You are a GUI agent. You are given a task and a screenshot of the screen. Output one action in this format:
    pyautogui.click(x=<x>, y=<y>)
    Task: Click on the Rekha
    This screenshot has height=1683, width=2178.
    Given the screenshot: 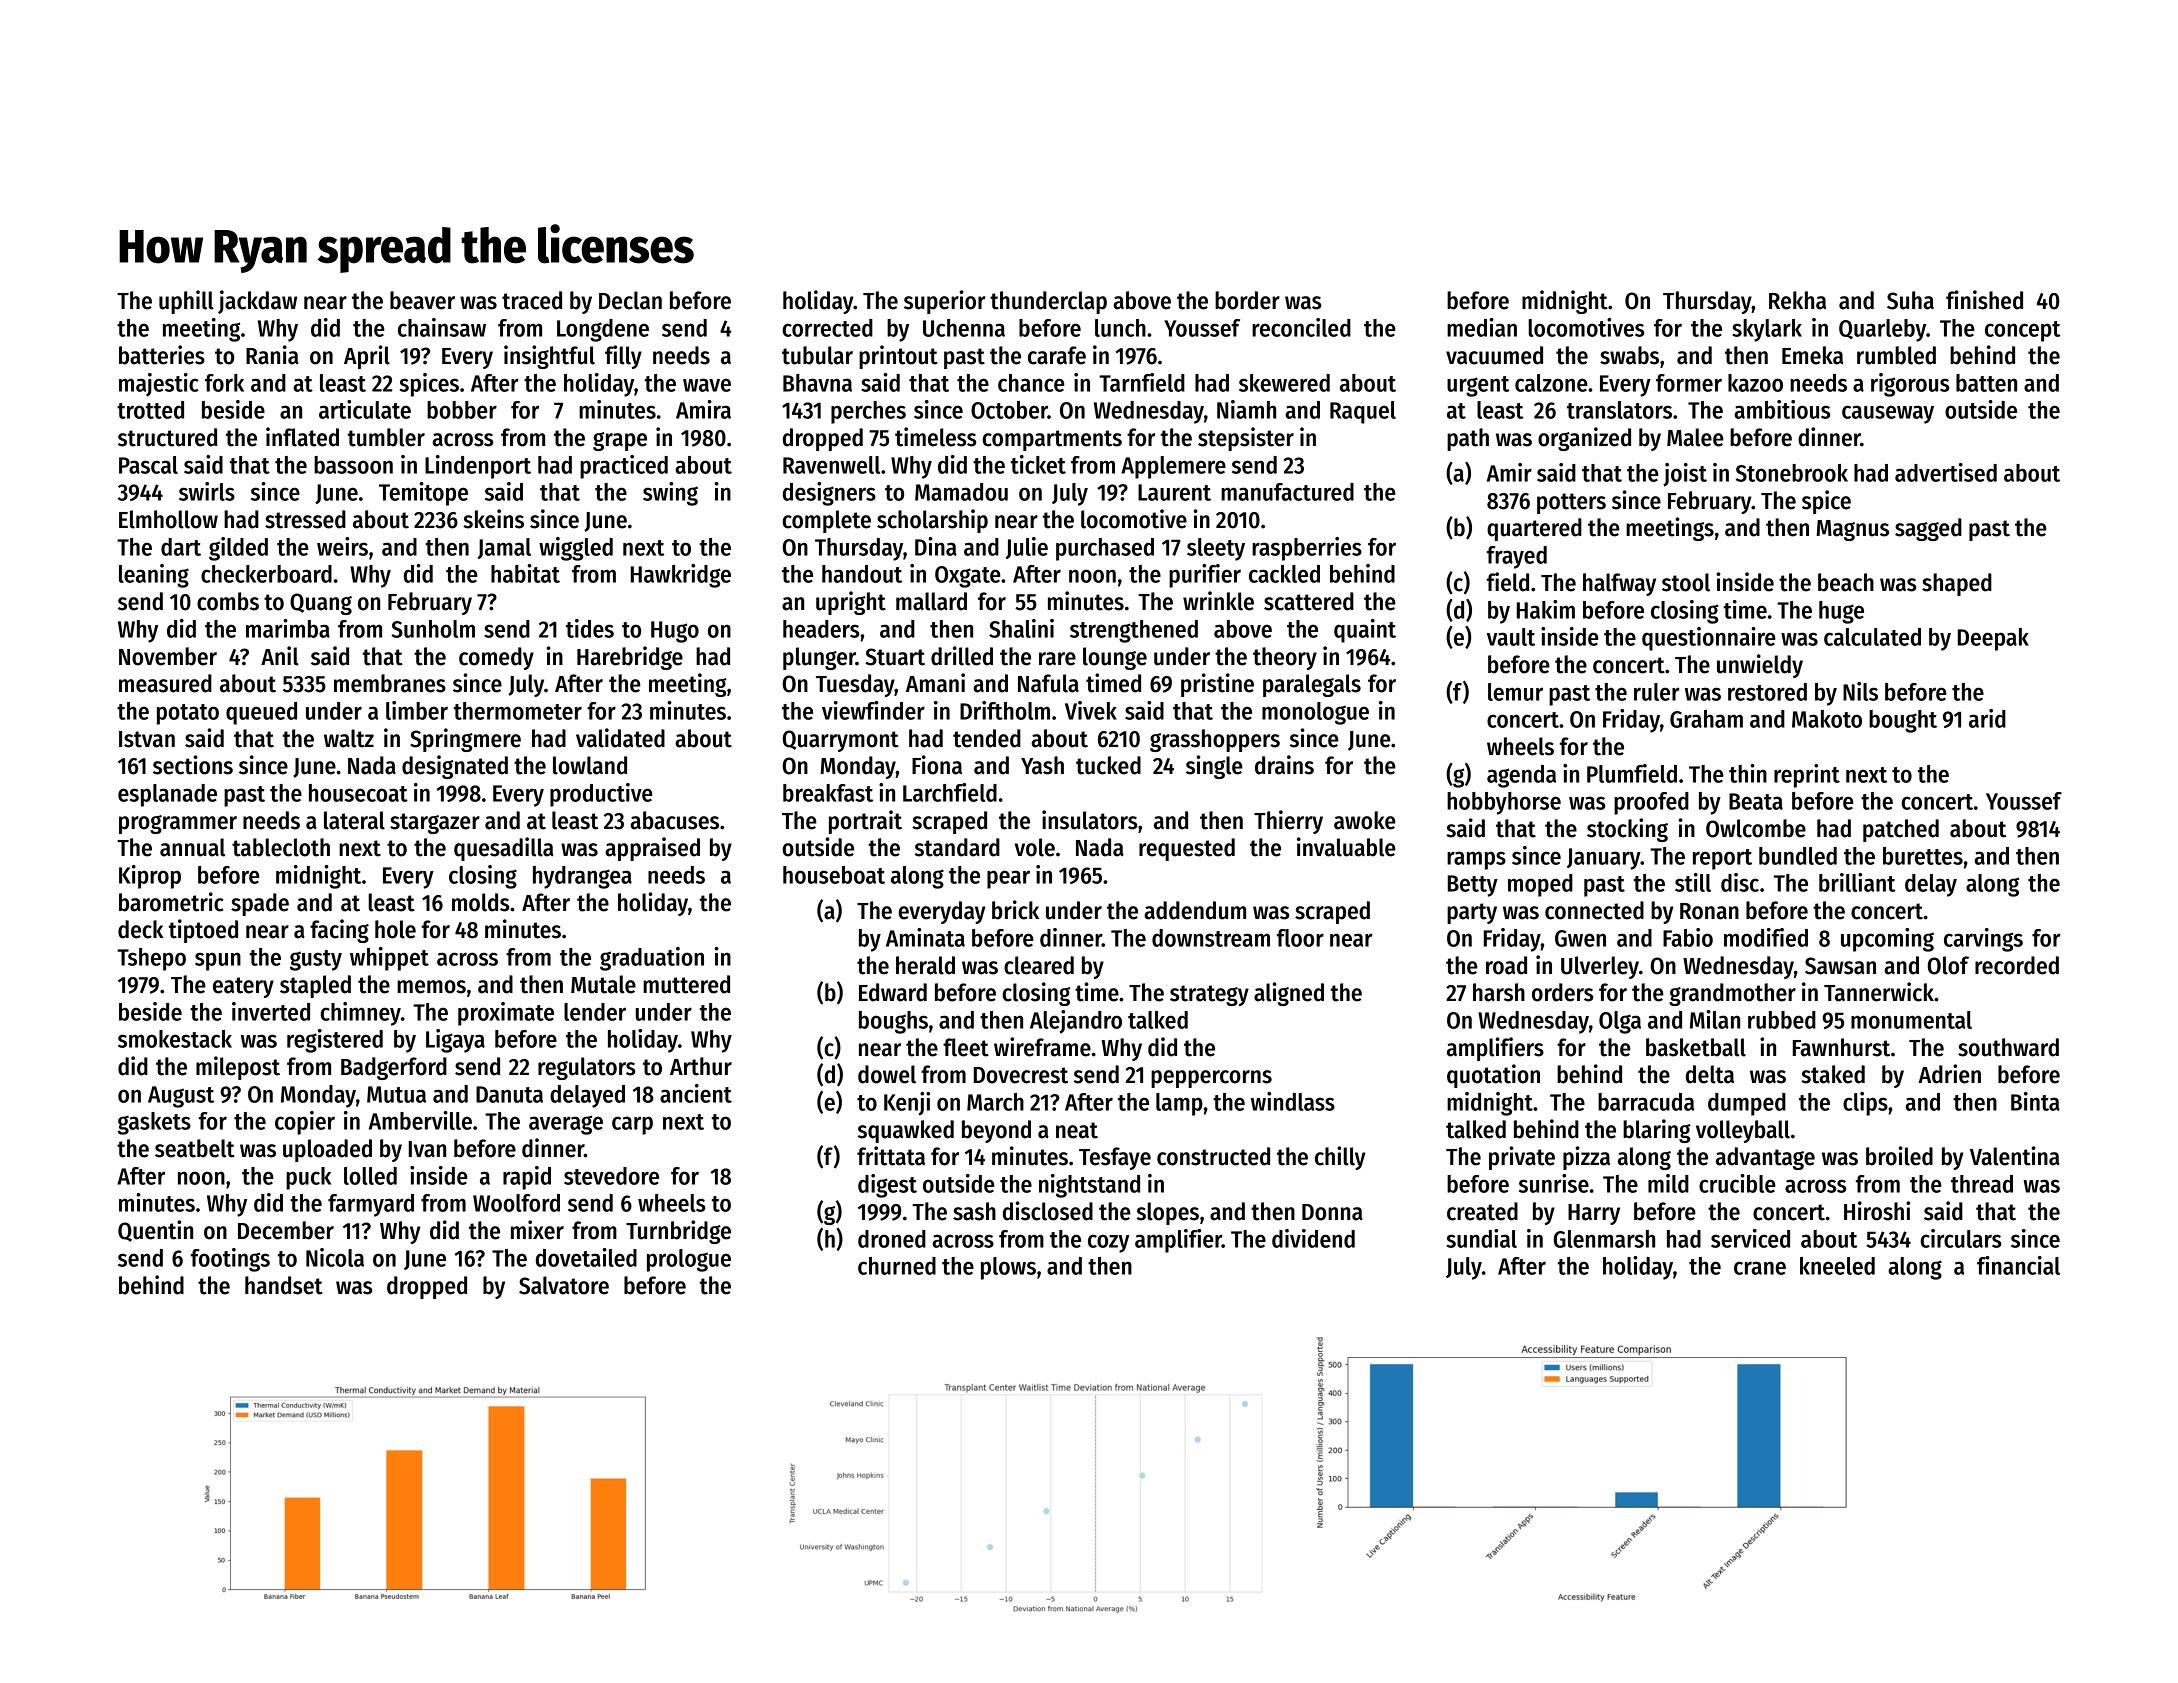 What is the action you would take?
    pyautogui.click(x=1797, y=300)
